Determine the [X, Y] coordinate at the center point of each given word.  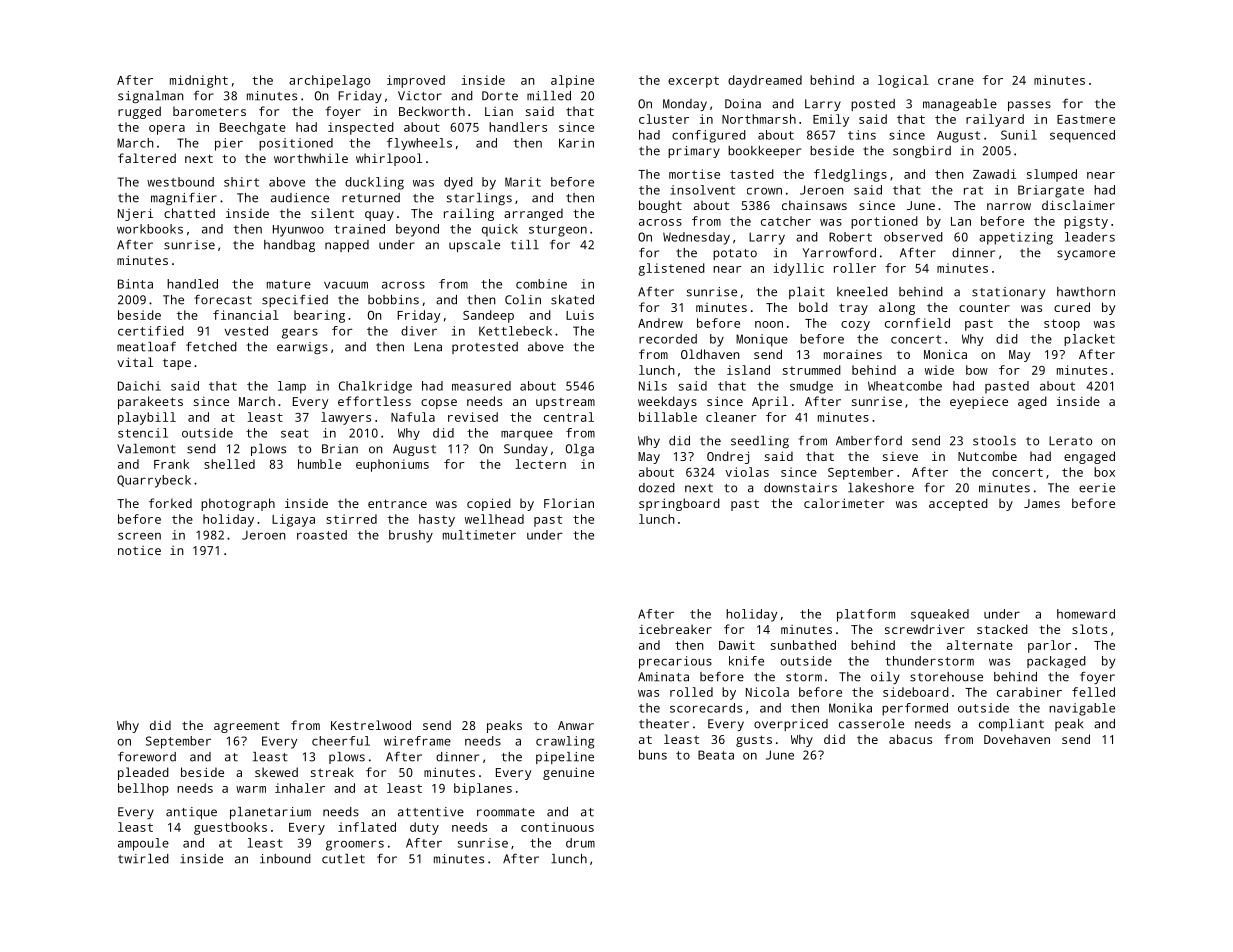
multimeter [479, 535]
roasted [322, 535]
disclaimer [1078, 205]
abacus [910, 739]
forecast [223, 300]
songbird [922, 152]
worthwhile [311, 158]
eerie [1097, 488]
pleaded [143, 773]
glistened [671, 269]
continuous [557, 827]
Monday [685, 105]
